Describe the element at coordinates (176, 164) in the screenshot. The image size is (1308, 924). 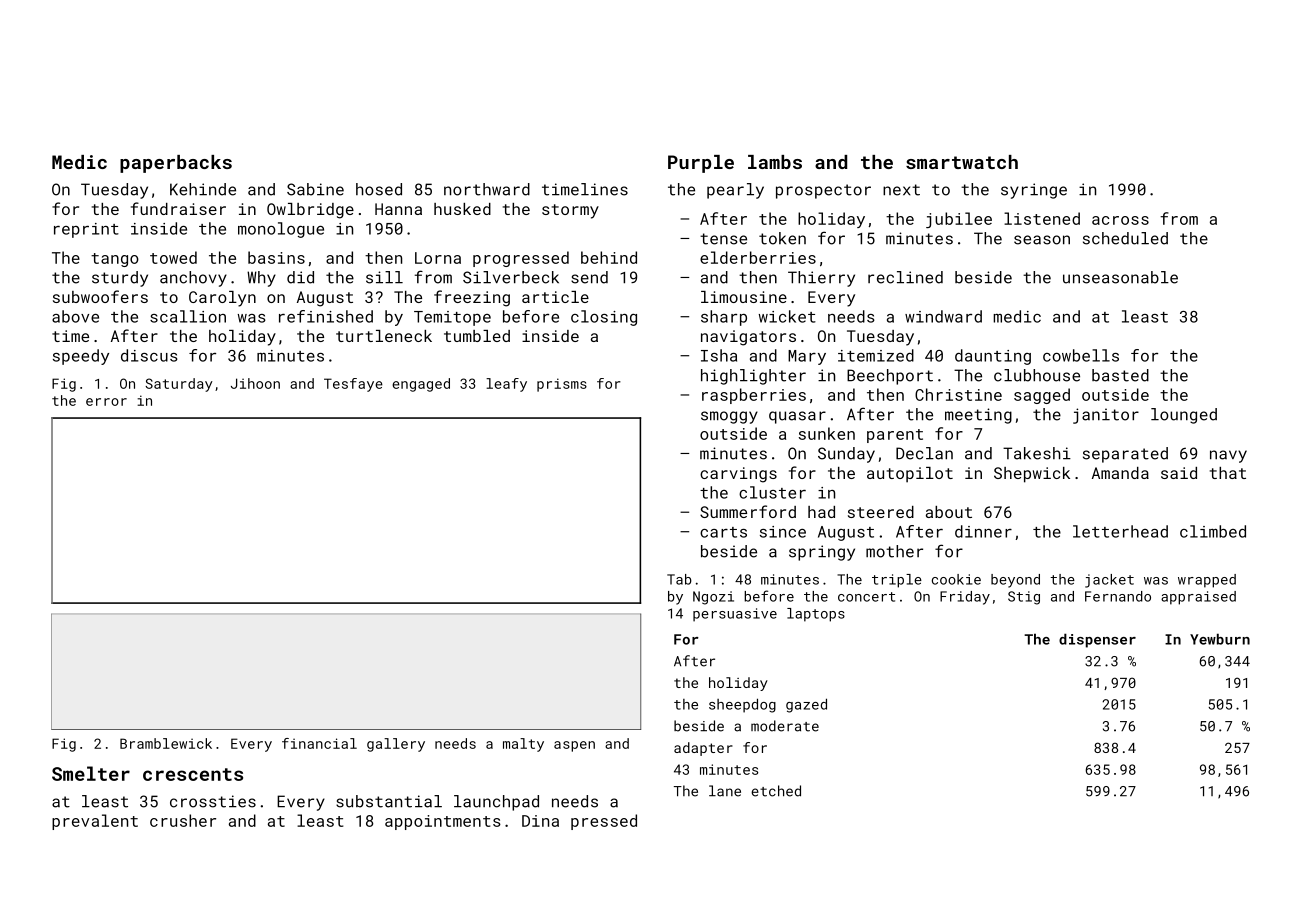
I see `paperbacks` at that location.
